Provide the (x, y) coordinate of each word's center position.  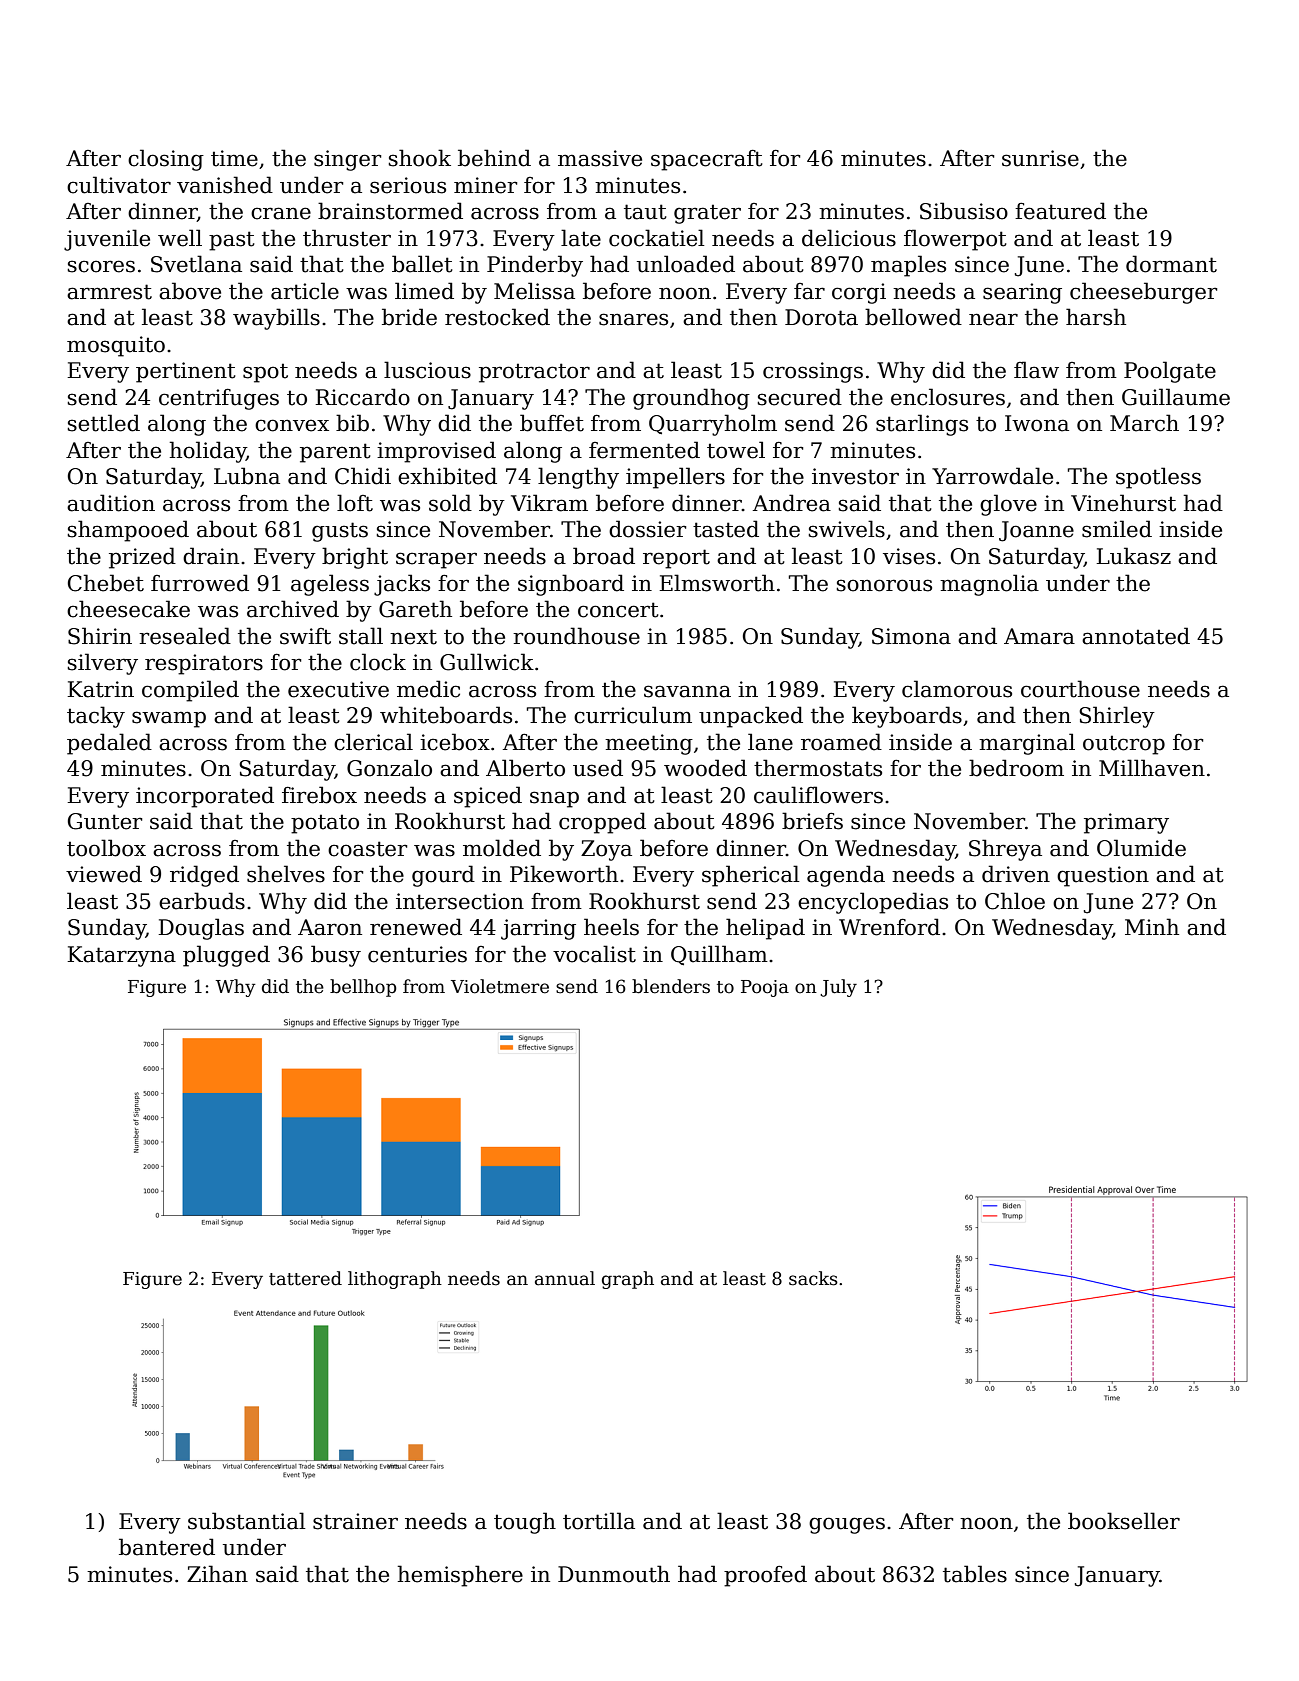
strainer (355, 1521)
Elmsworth (717, 583)
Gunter (105, 821)
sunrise (1040, 158)
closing (166, 160)
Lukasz (1133, 556)
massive (600, 158)
